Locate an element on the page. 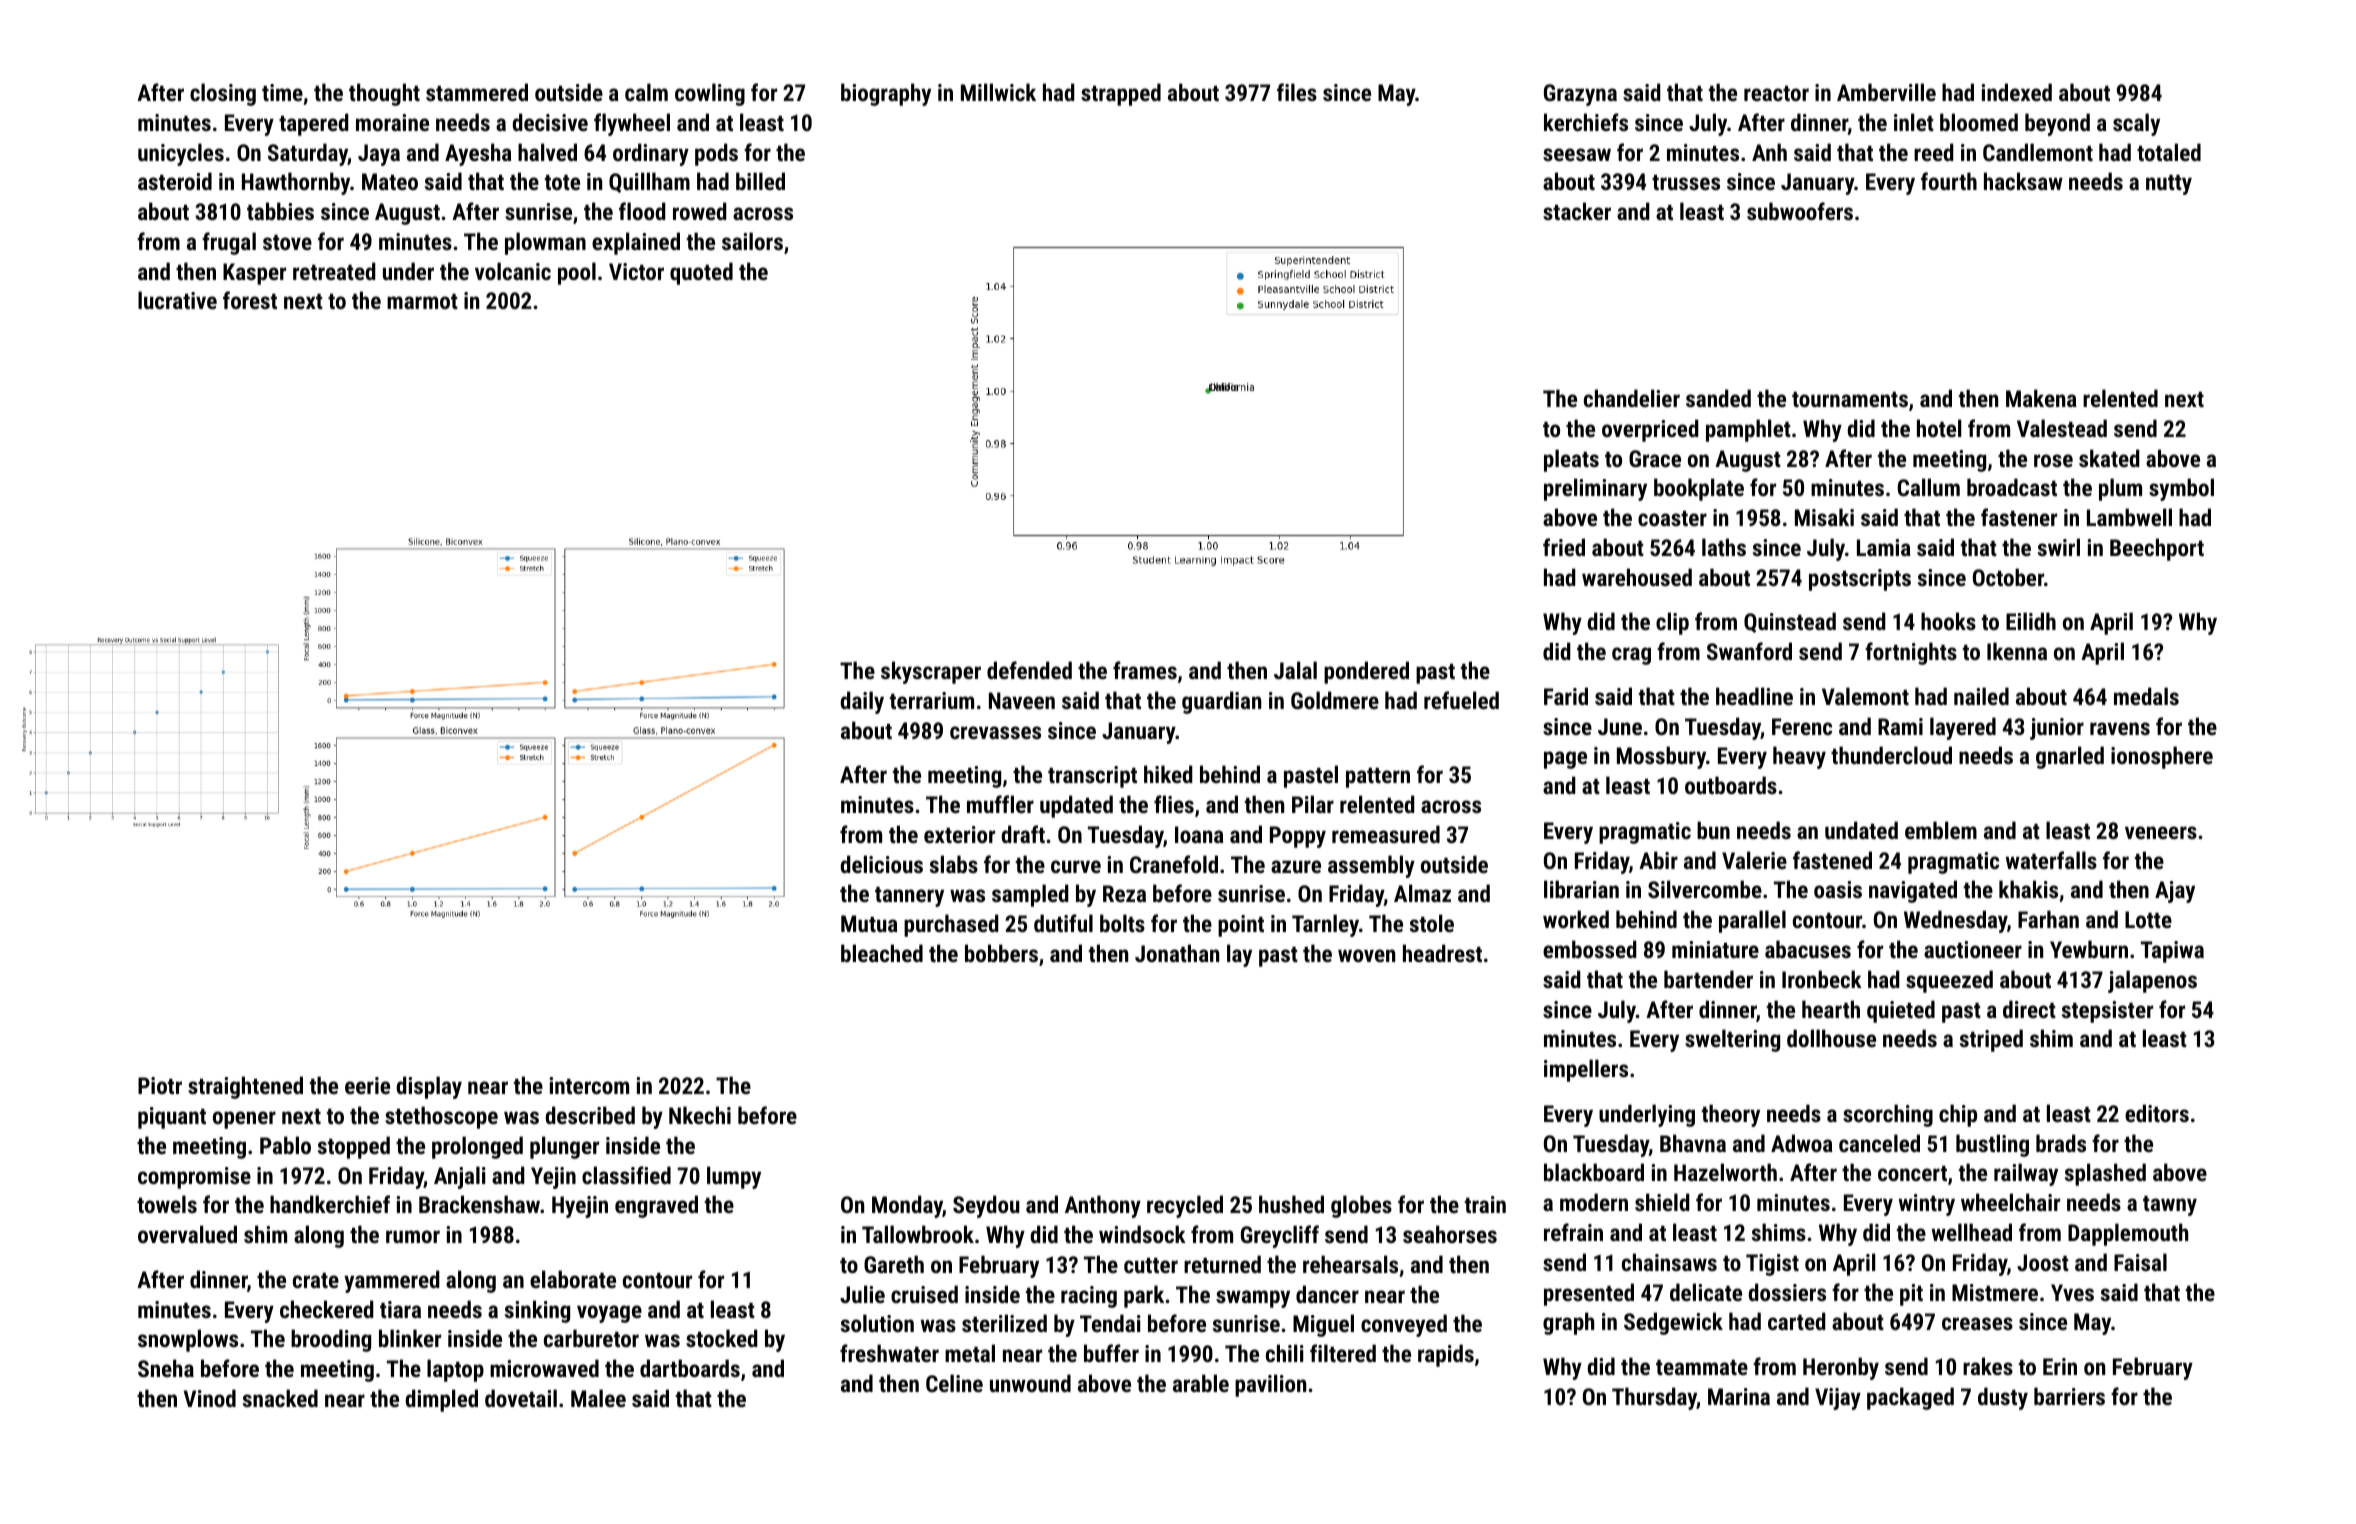  daily is located at coordinates (862, 702).
